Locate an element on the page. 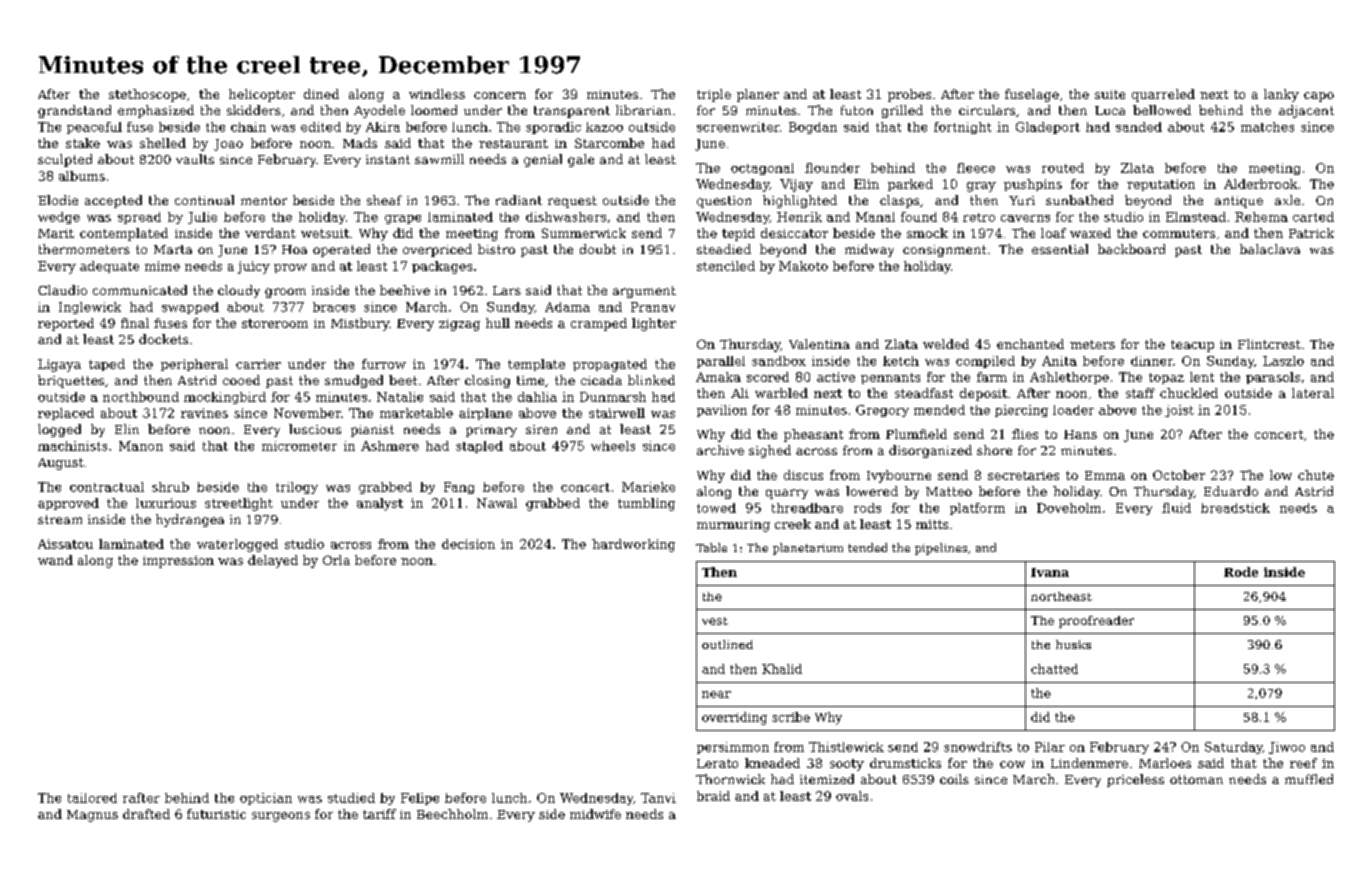 Image resolution: width=1372 pixels, height=887 pixels. pheasant is located at coordinates (813, 435).
